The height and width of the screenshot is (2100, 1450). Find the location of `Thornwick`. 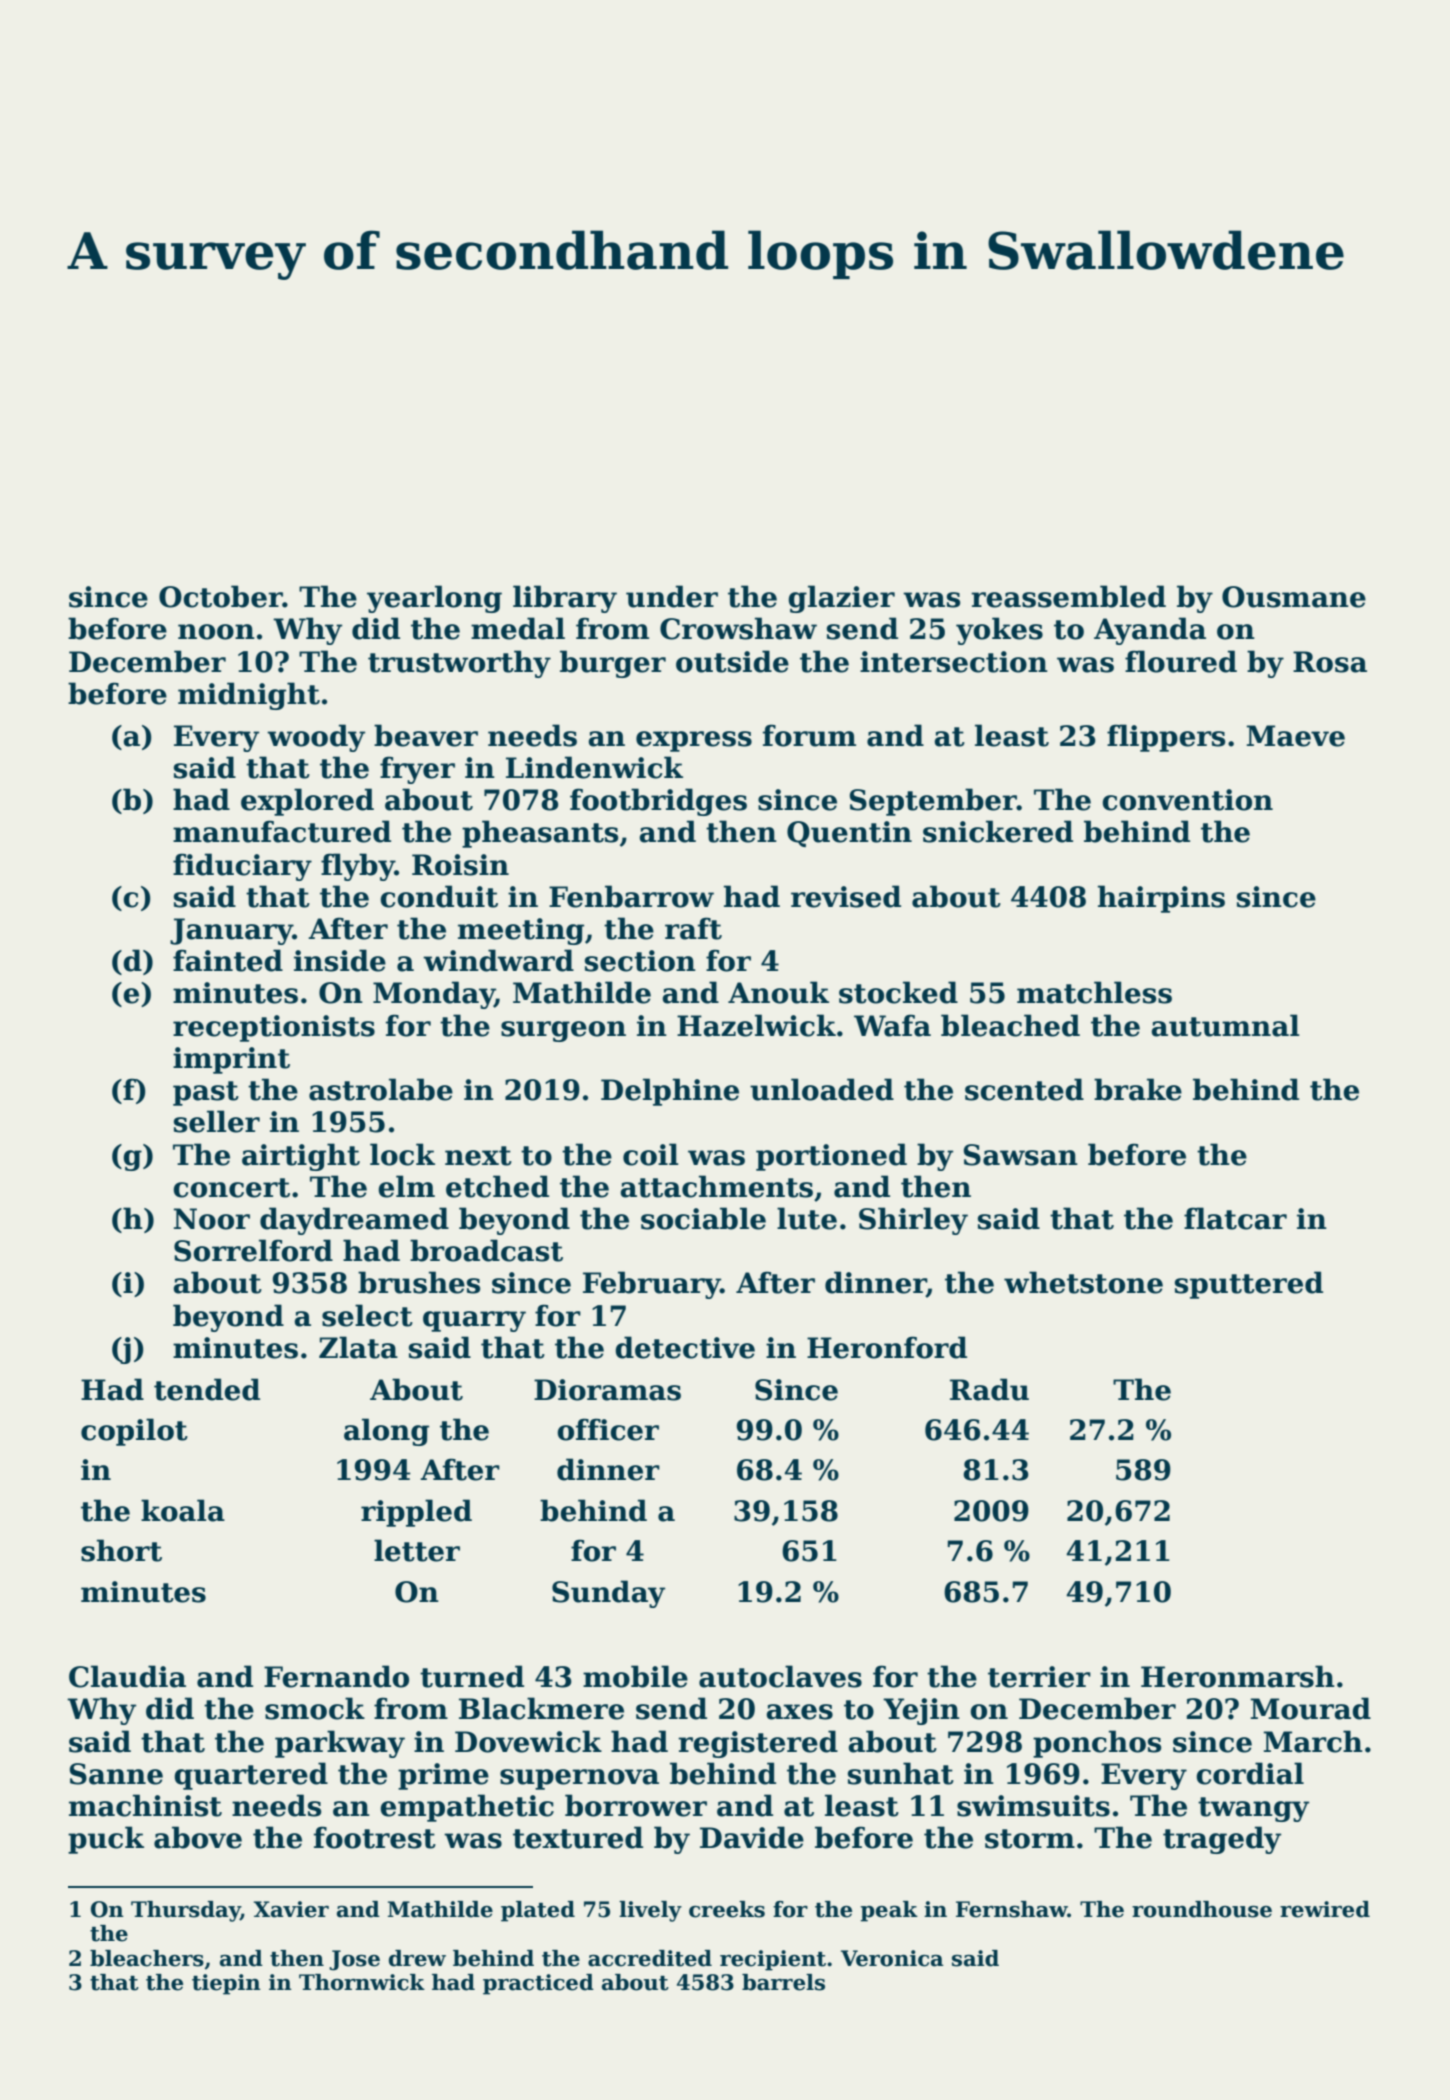

Thornwick is located at coordinates (362, 1982).
